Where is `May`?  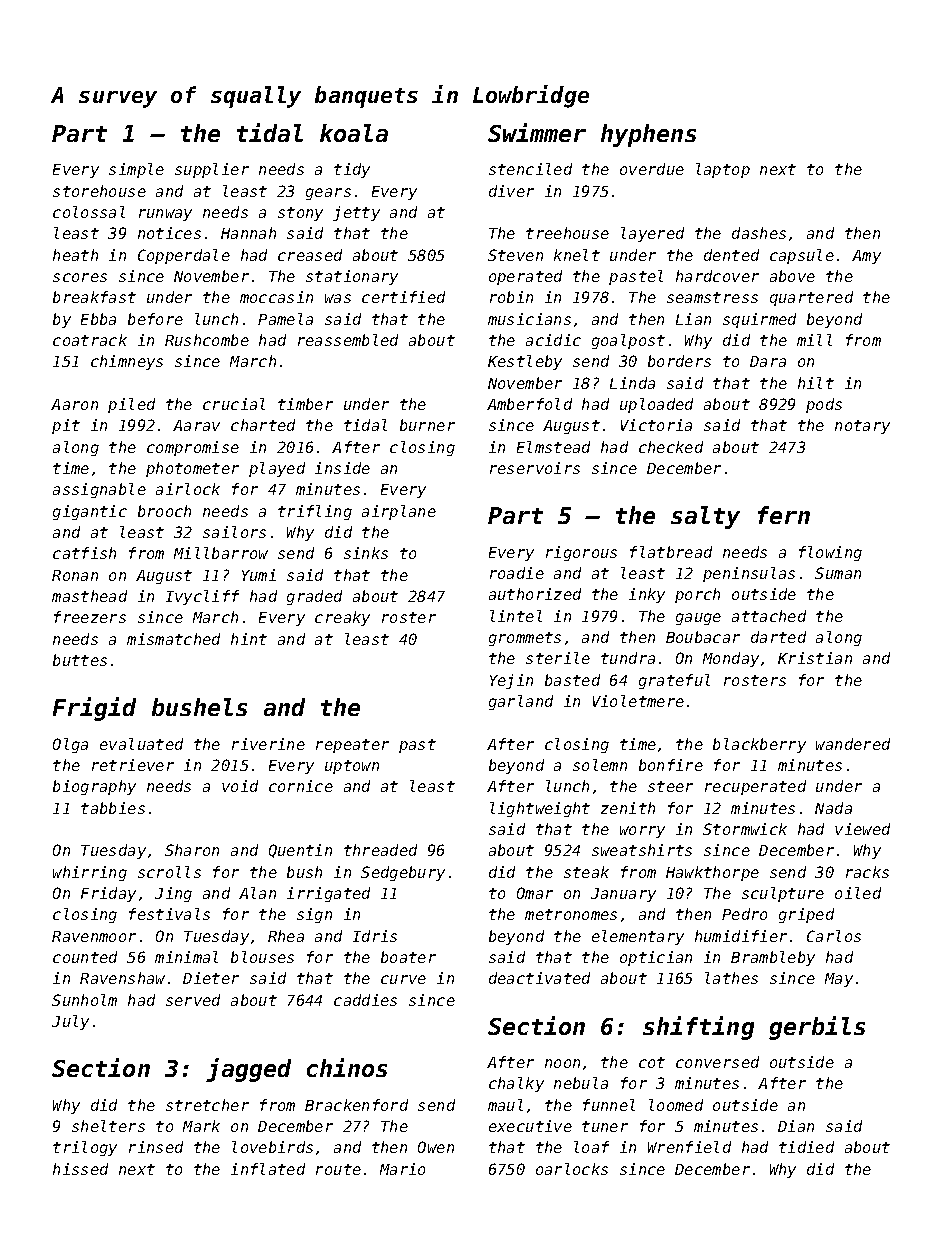 May is located at coordinates (839, 980).
